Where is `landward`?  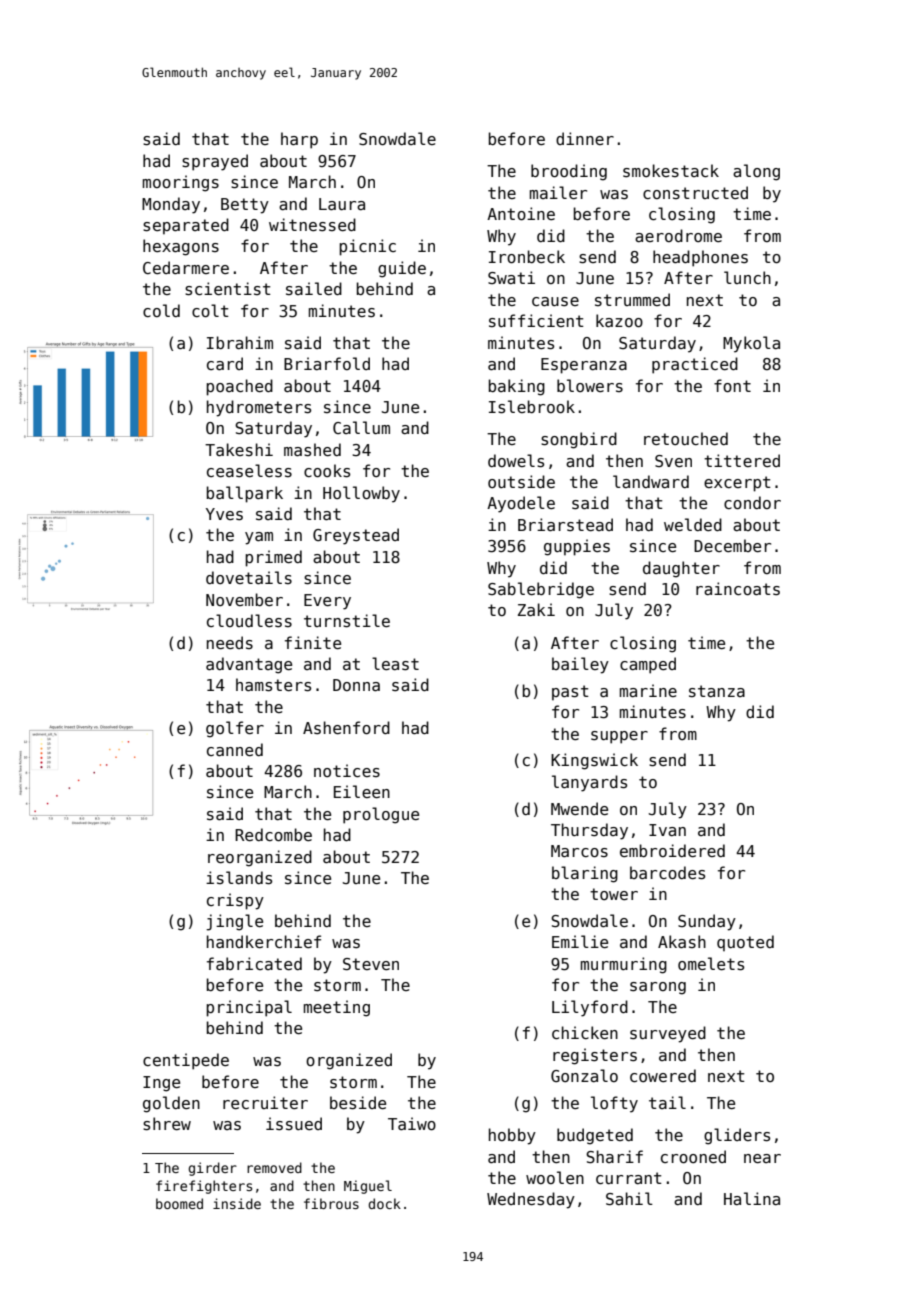 landward is located at coordinates (651, 481).
